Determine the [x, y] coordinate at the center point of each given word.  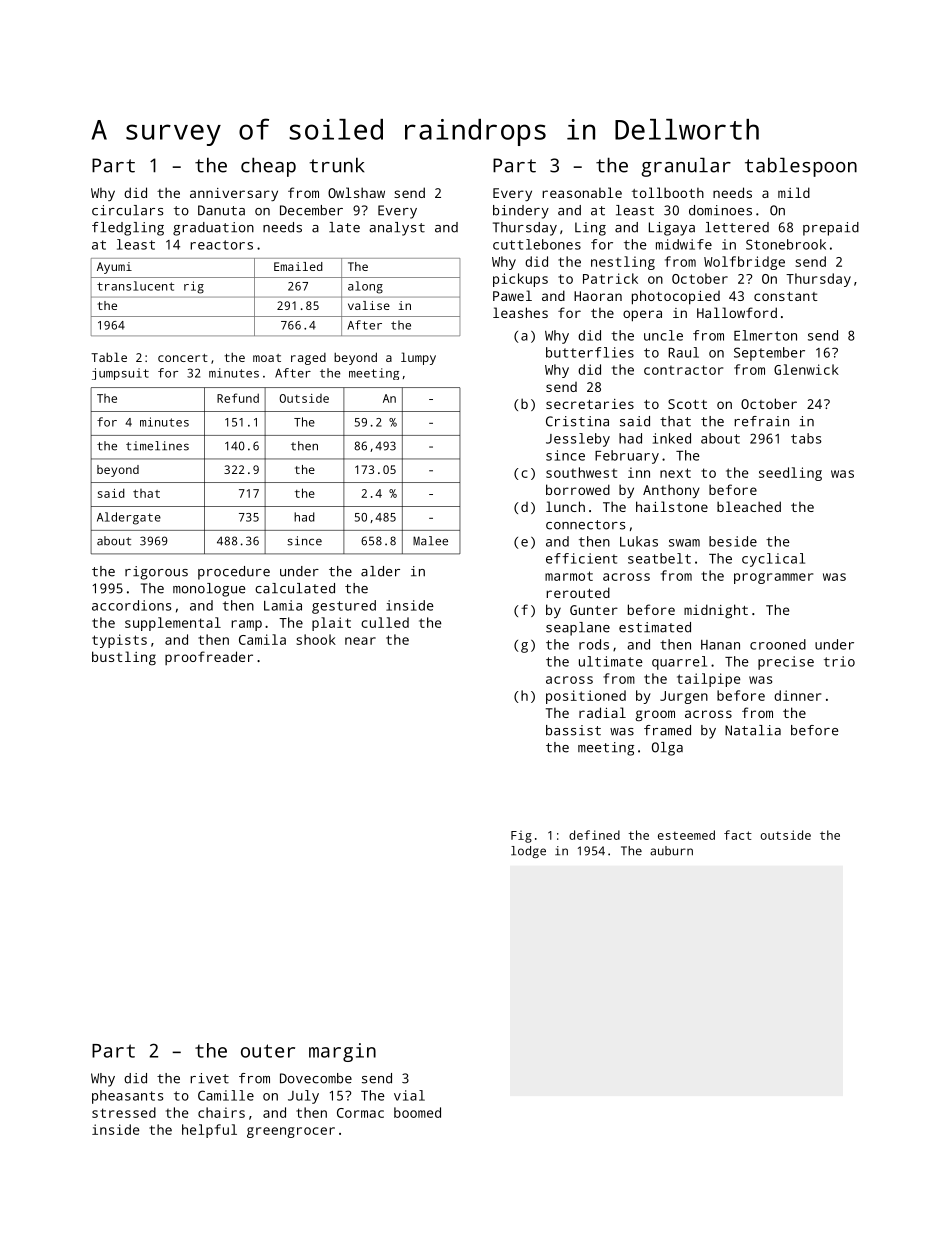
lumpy [418, 358]
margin [342, 1052]
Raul [683, 352]
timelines [157, 446]
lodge [528, 852]
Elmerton [765, 335]
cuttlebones [537, 244]
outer [268, 1051]
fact [738, 835]
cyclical [773, 560]
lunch [565, 506]
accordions [132, 605]
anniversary [234, 194]
